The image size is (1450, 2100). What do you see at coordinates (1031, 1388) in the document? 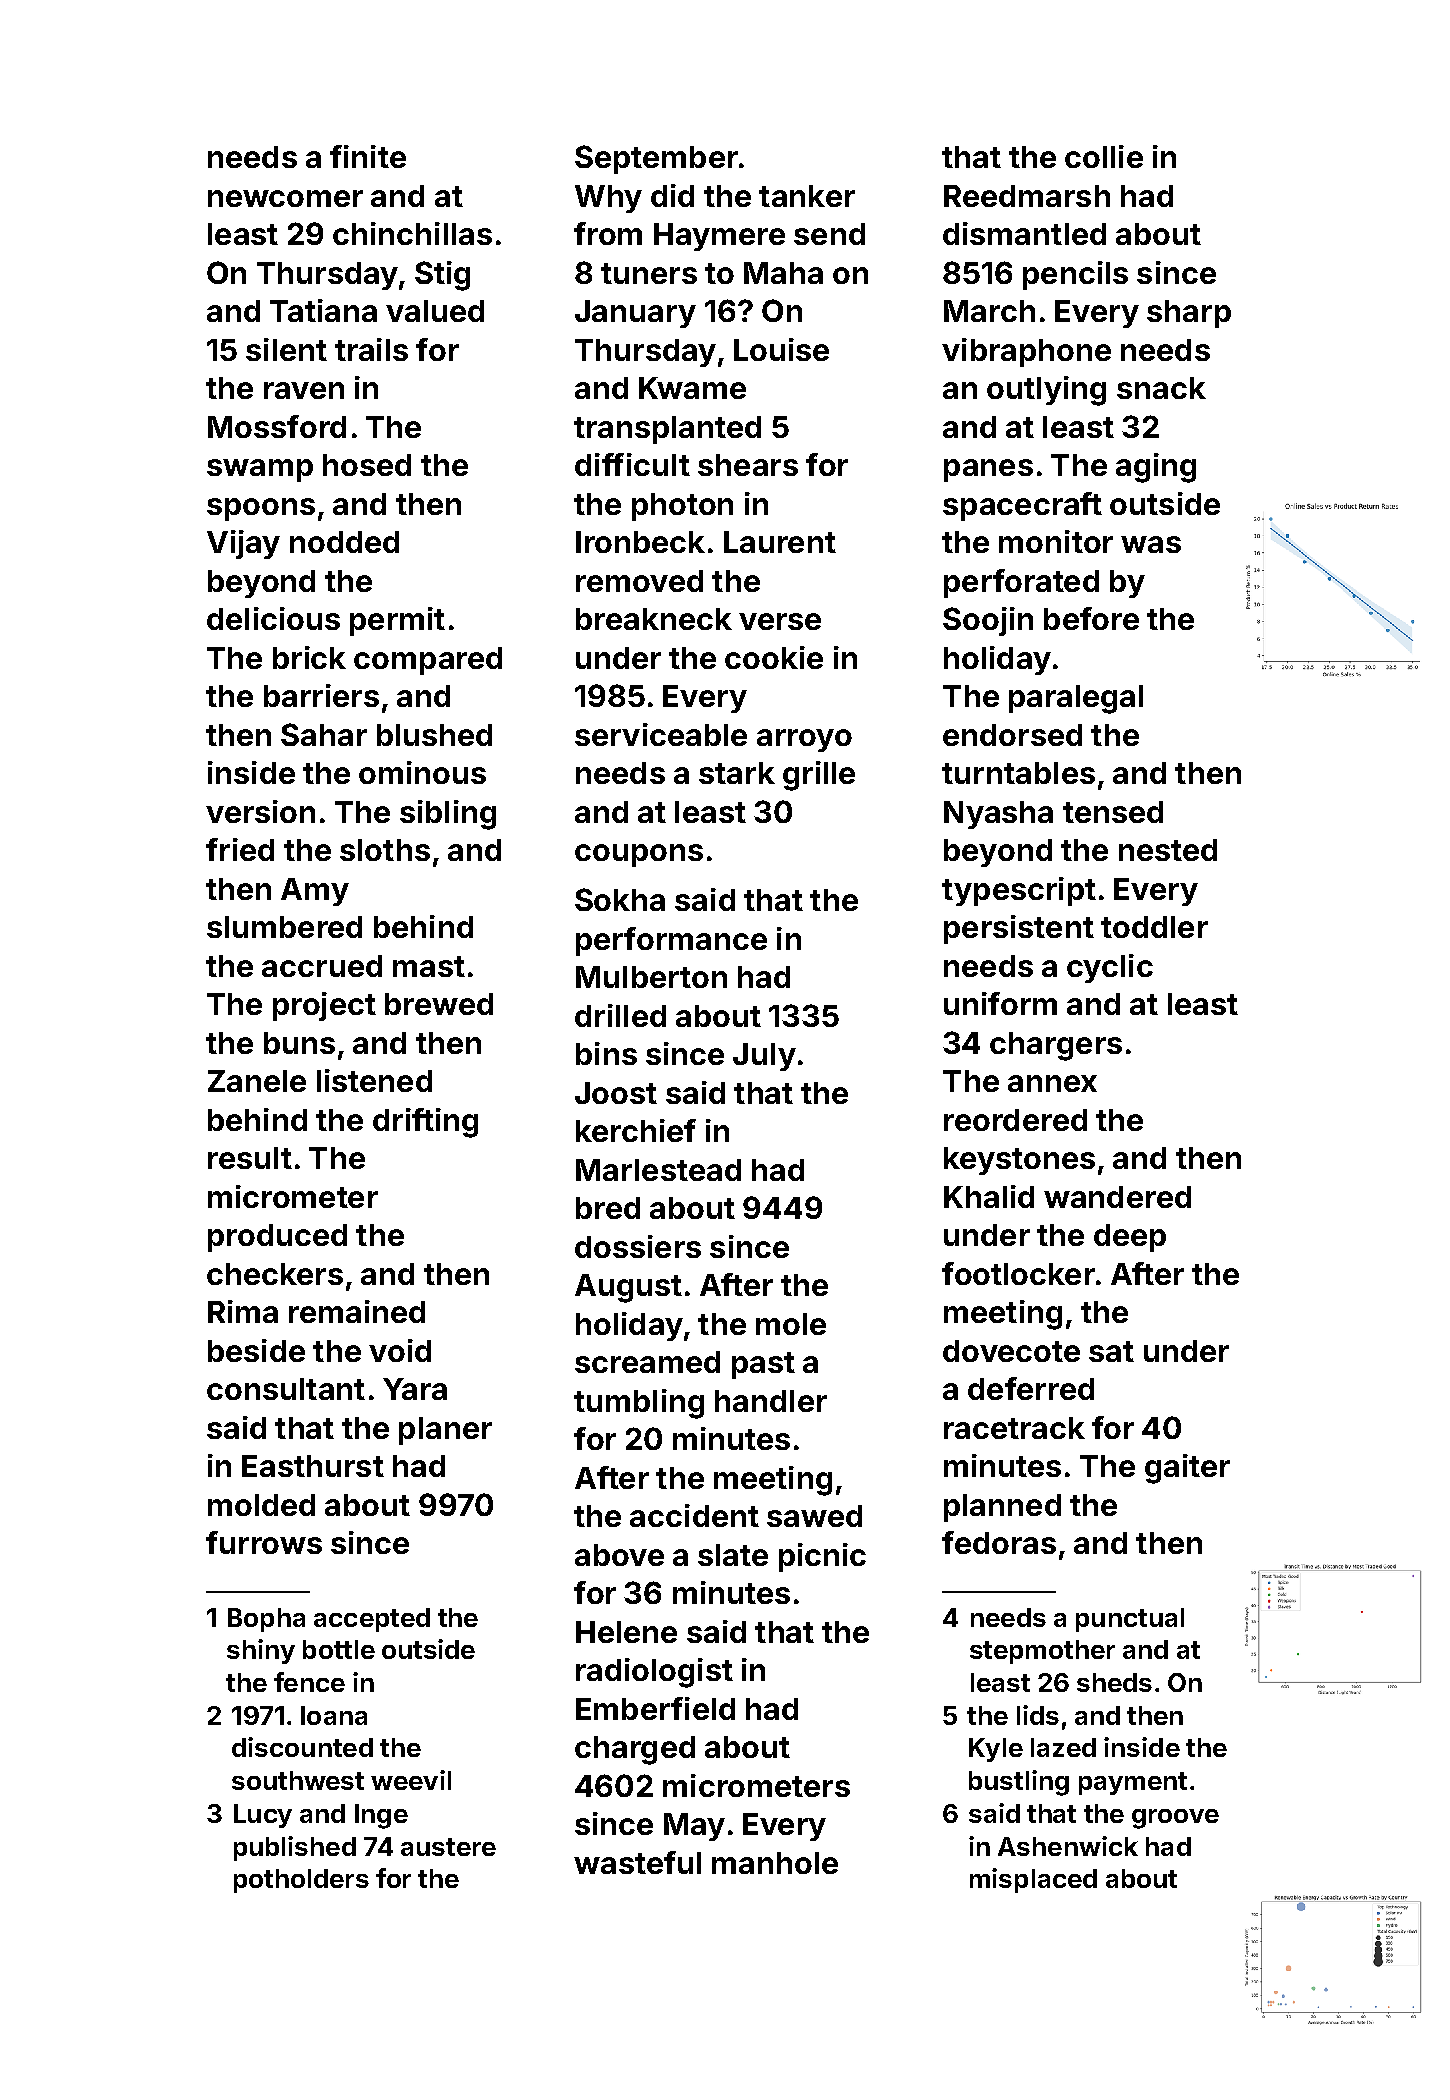
I see `deferred` at bounding box center [1031, 1388].
